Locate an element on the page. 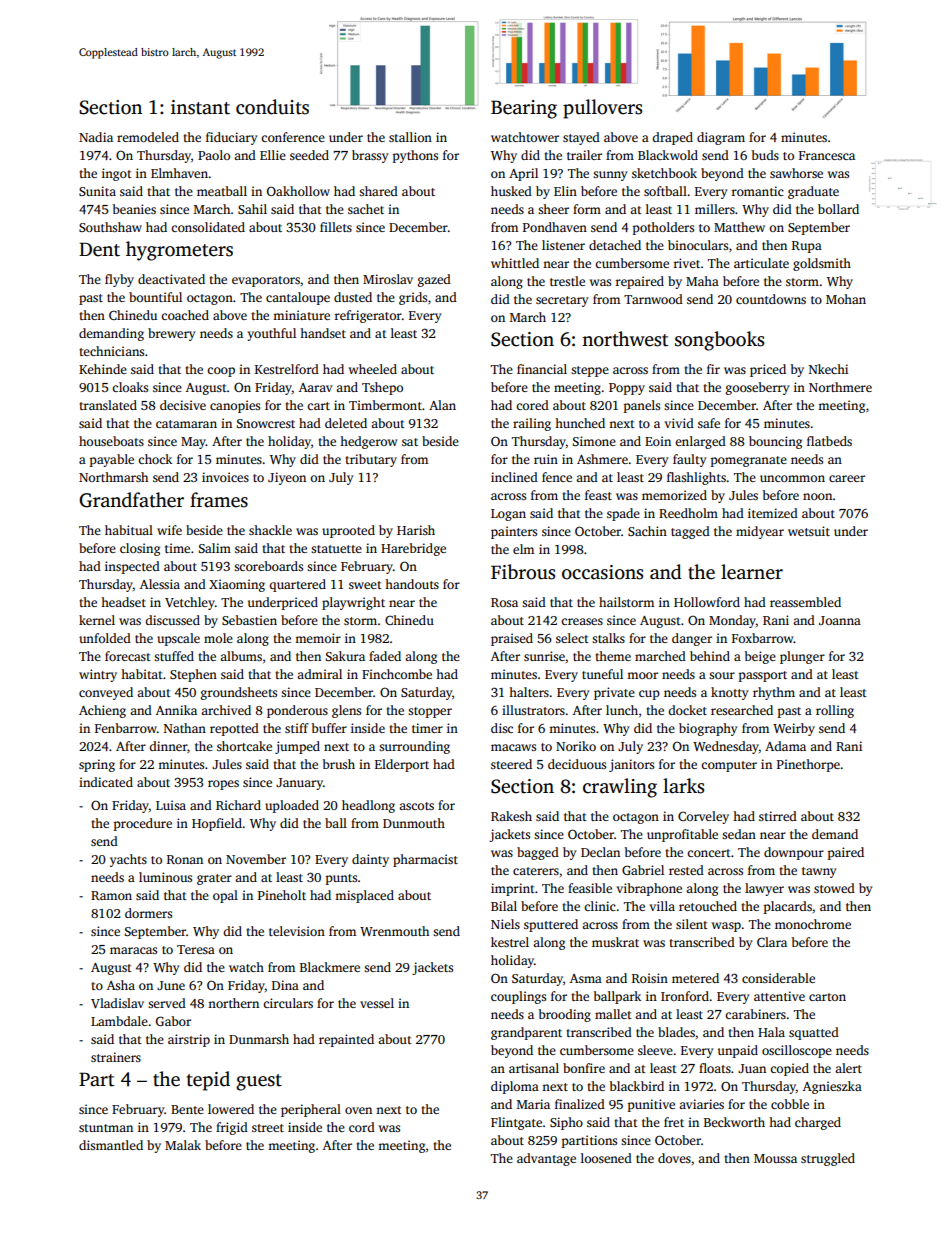  wetsuit is located at coordinates (809, 531).
